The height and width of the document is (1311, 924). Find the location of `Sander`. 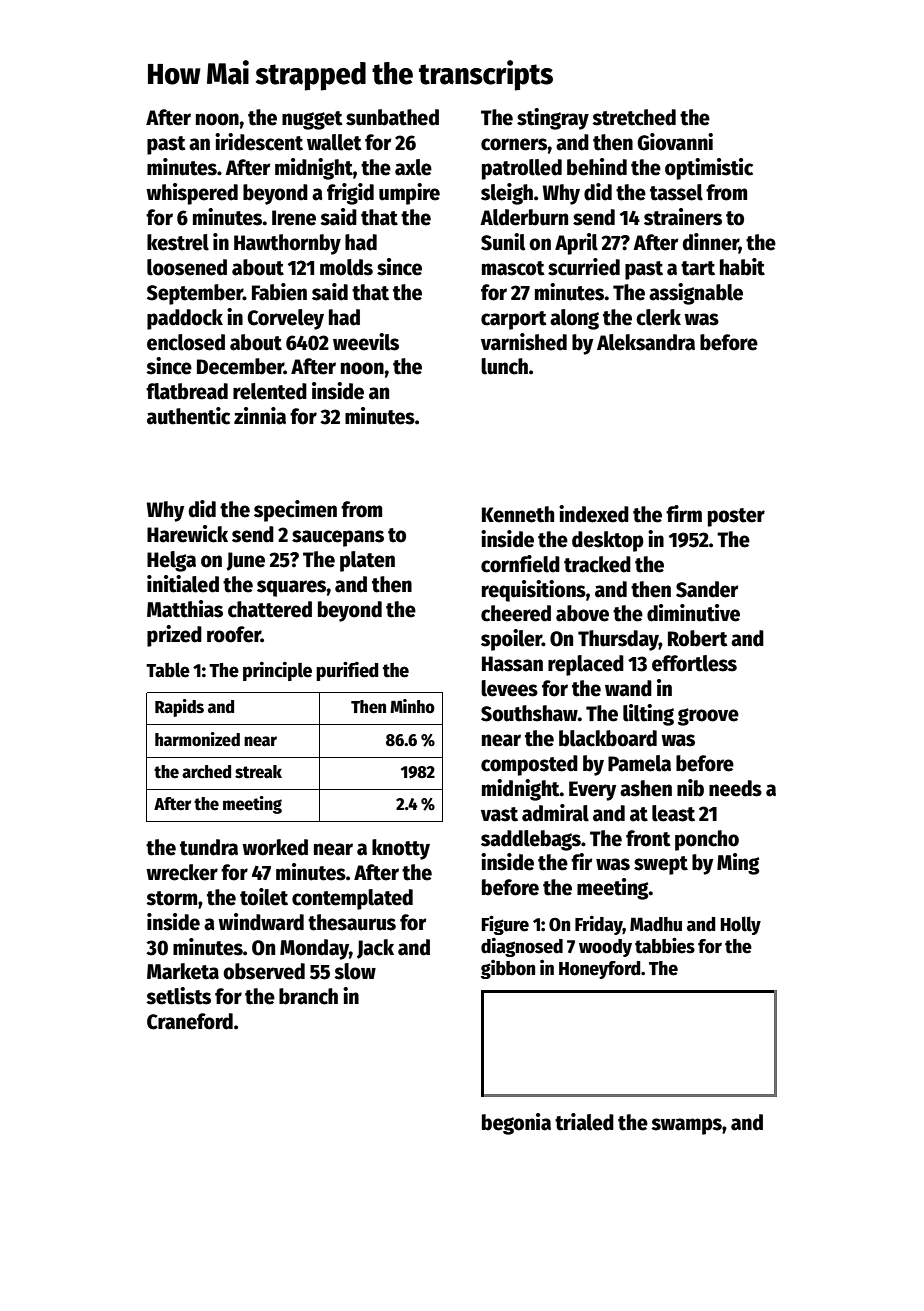

Sander is located at coordinates (707, 589).
